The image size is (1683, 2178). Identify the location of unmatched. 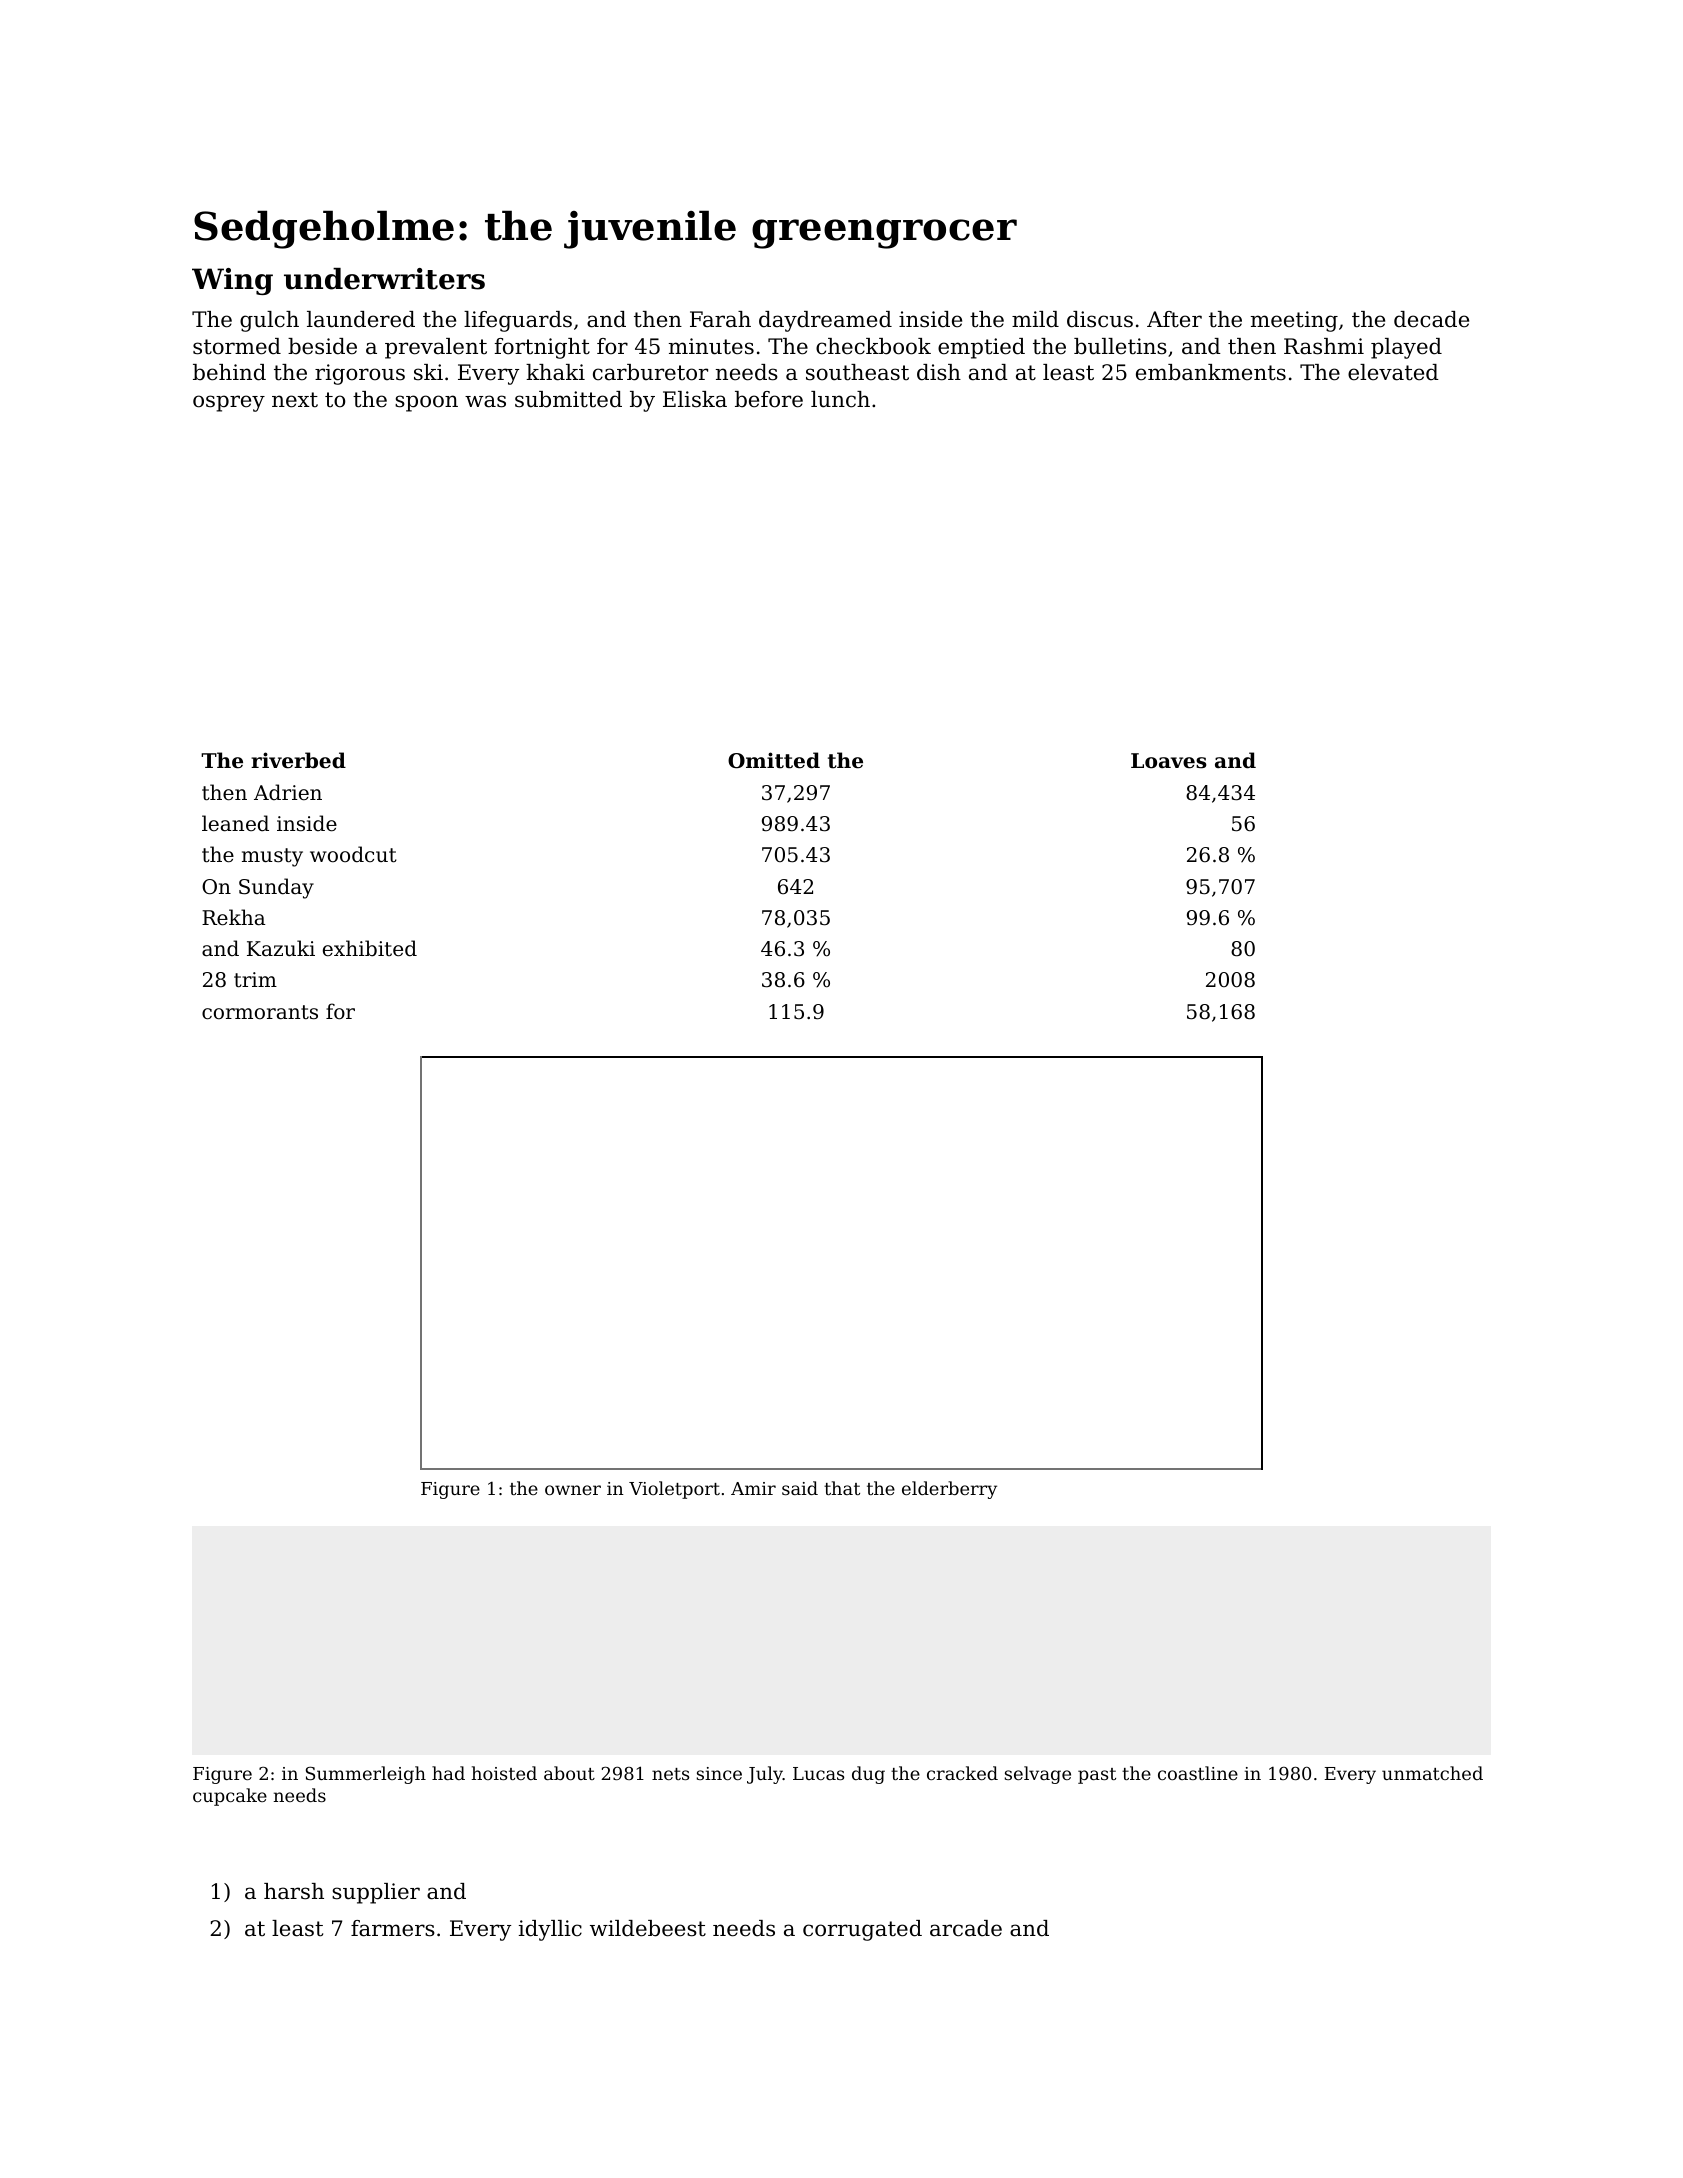
(1432, 1773).
